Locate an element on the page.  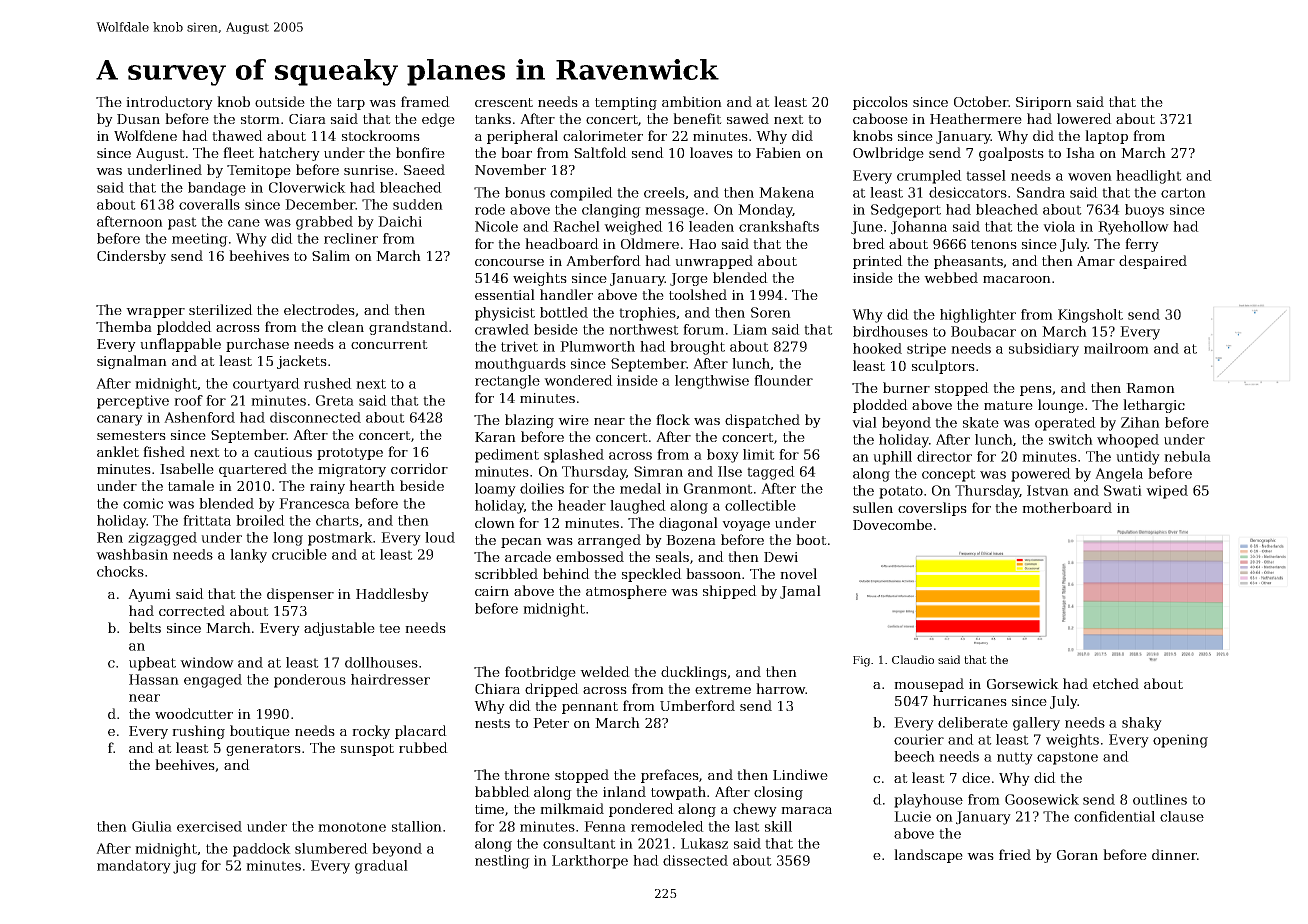
jackets is located at coordinates (302, 362).
